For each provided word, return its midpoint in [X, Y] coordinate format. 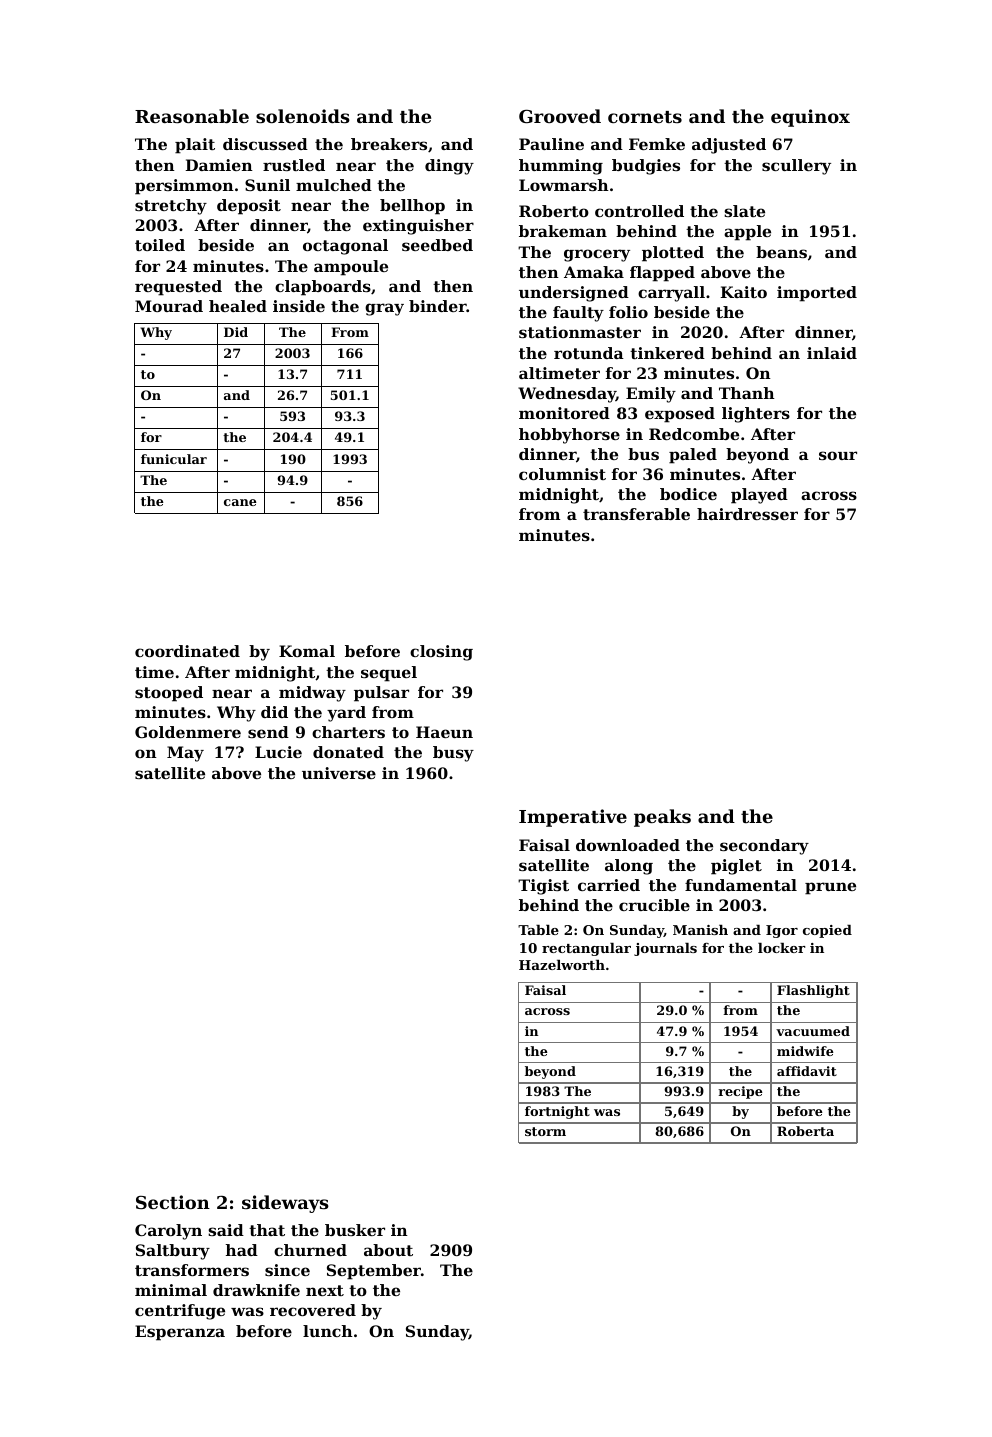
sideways [285, 1204]
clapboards [323, 288]
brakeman [563, 231]
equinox [810, 118]
